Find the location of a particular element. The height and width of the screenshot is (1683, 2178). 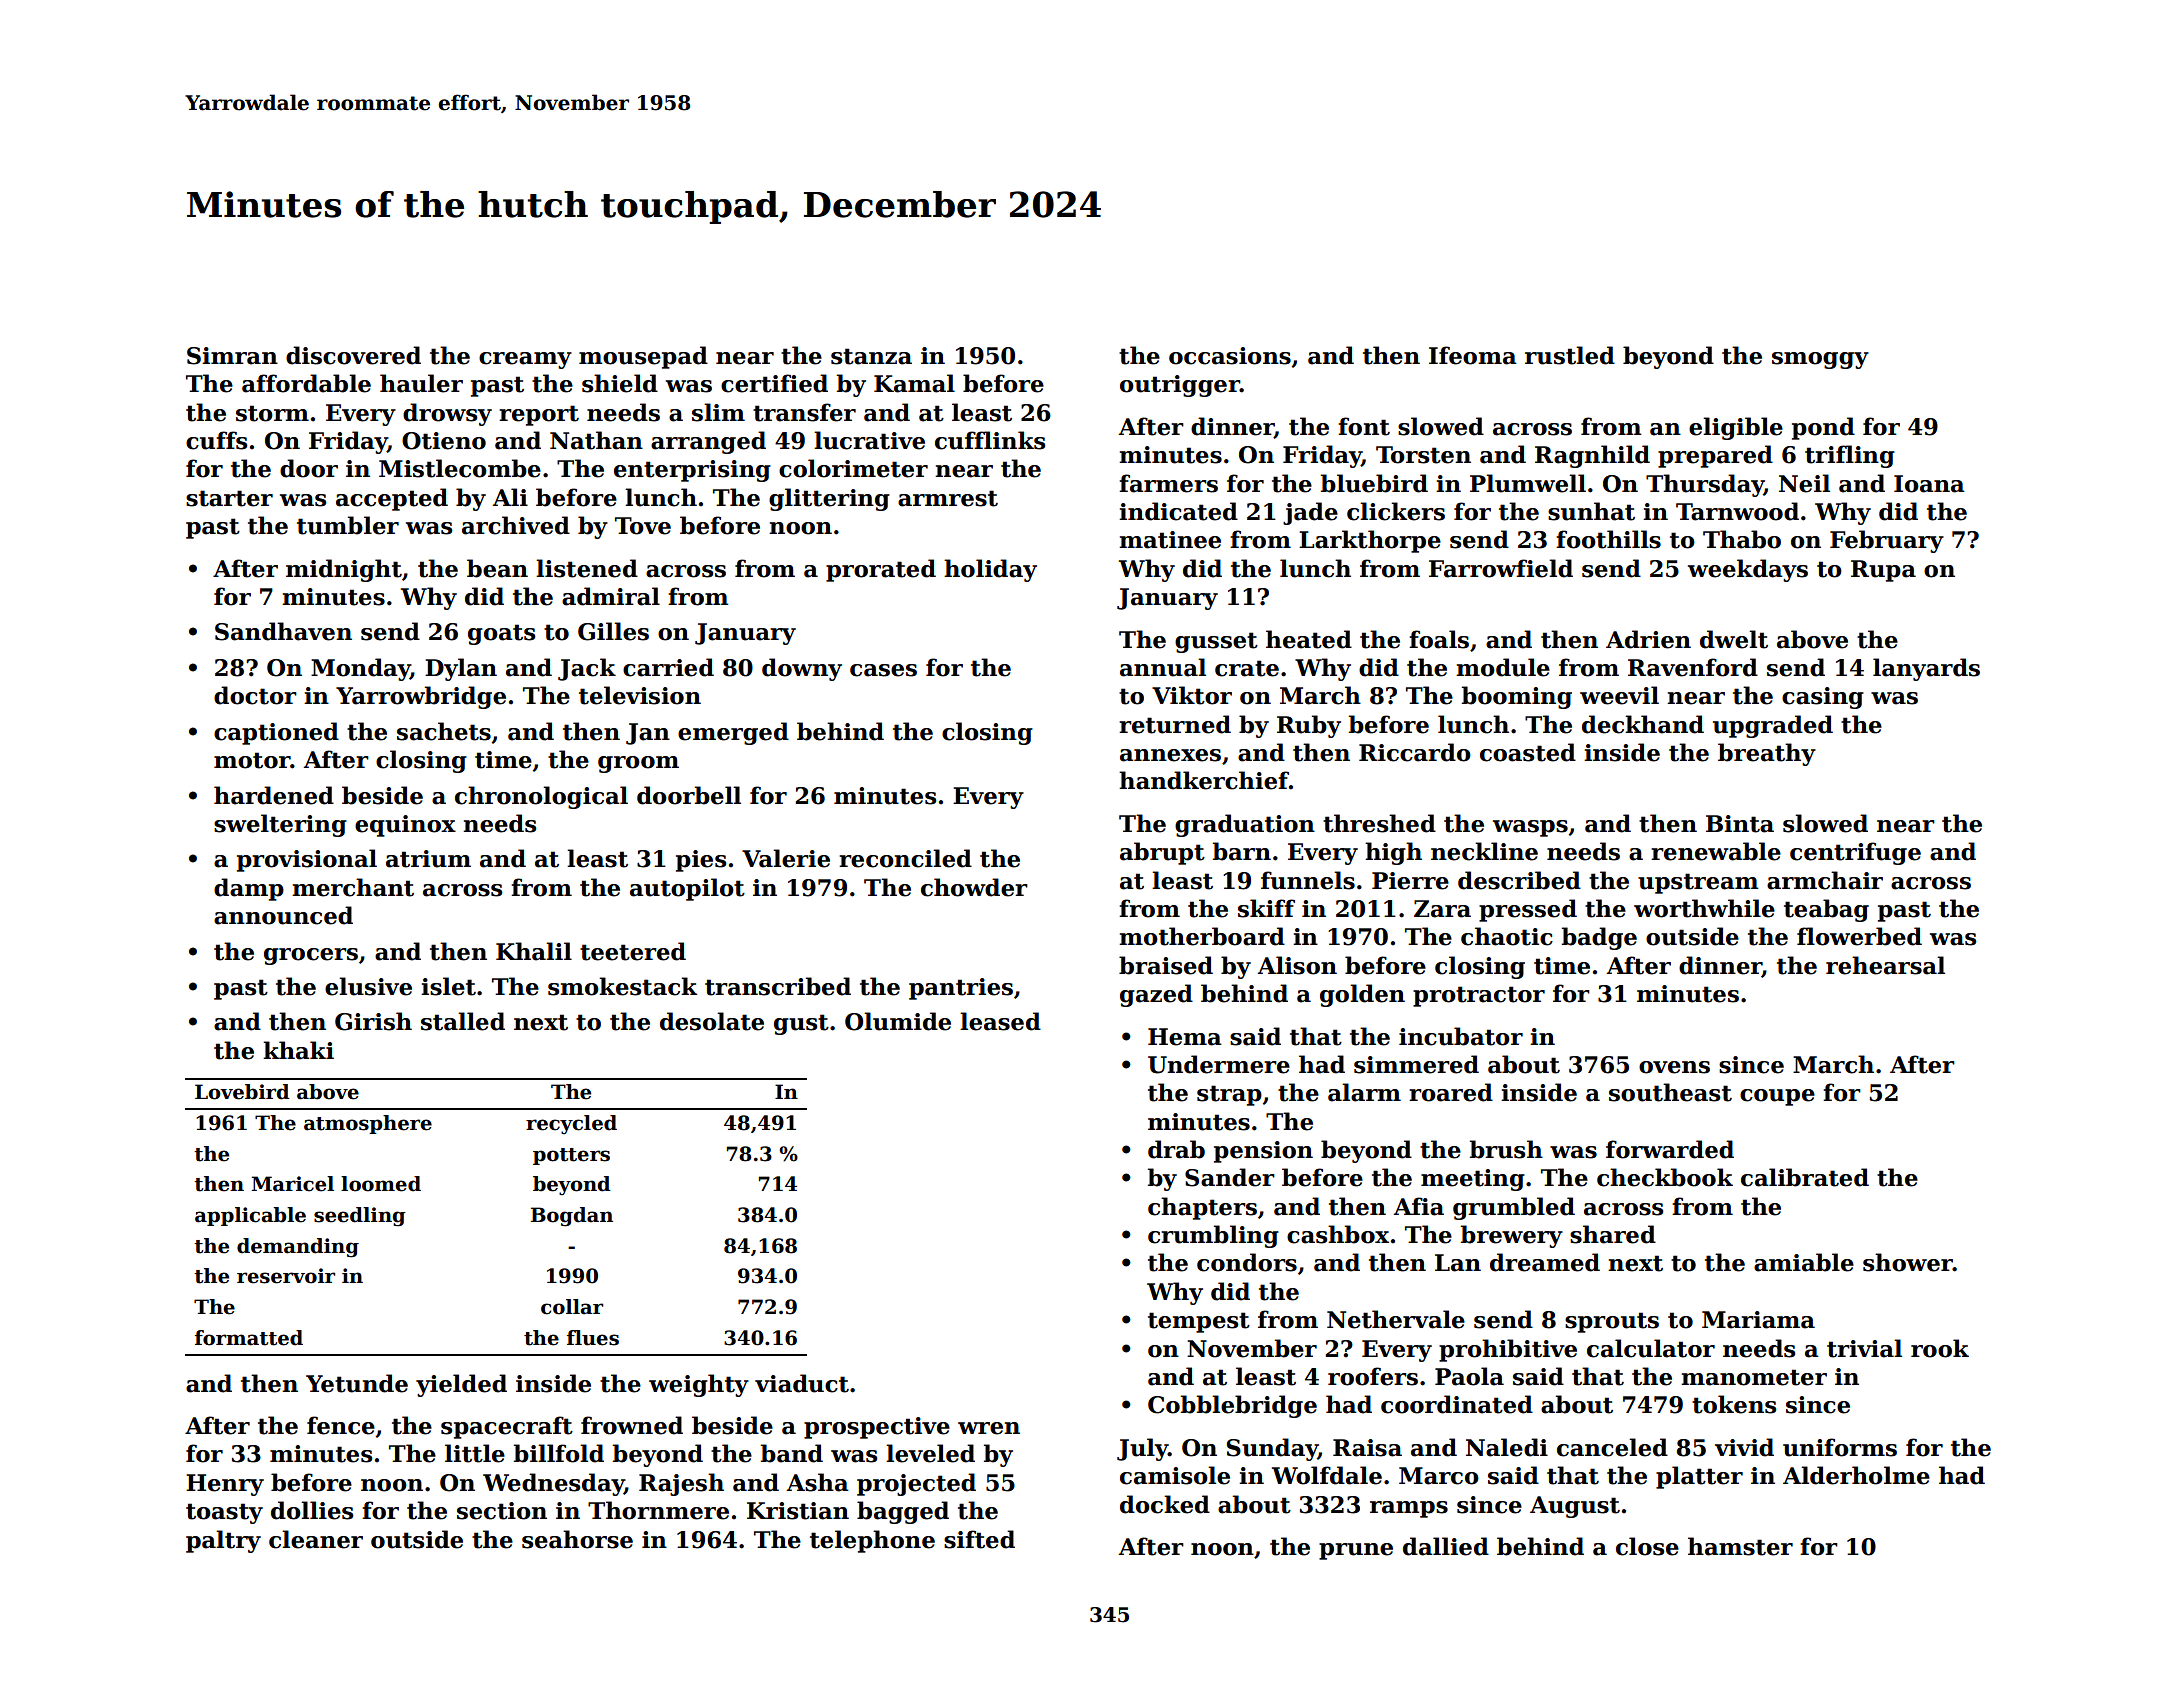

tumbler is located at coordinates (348, 525).
